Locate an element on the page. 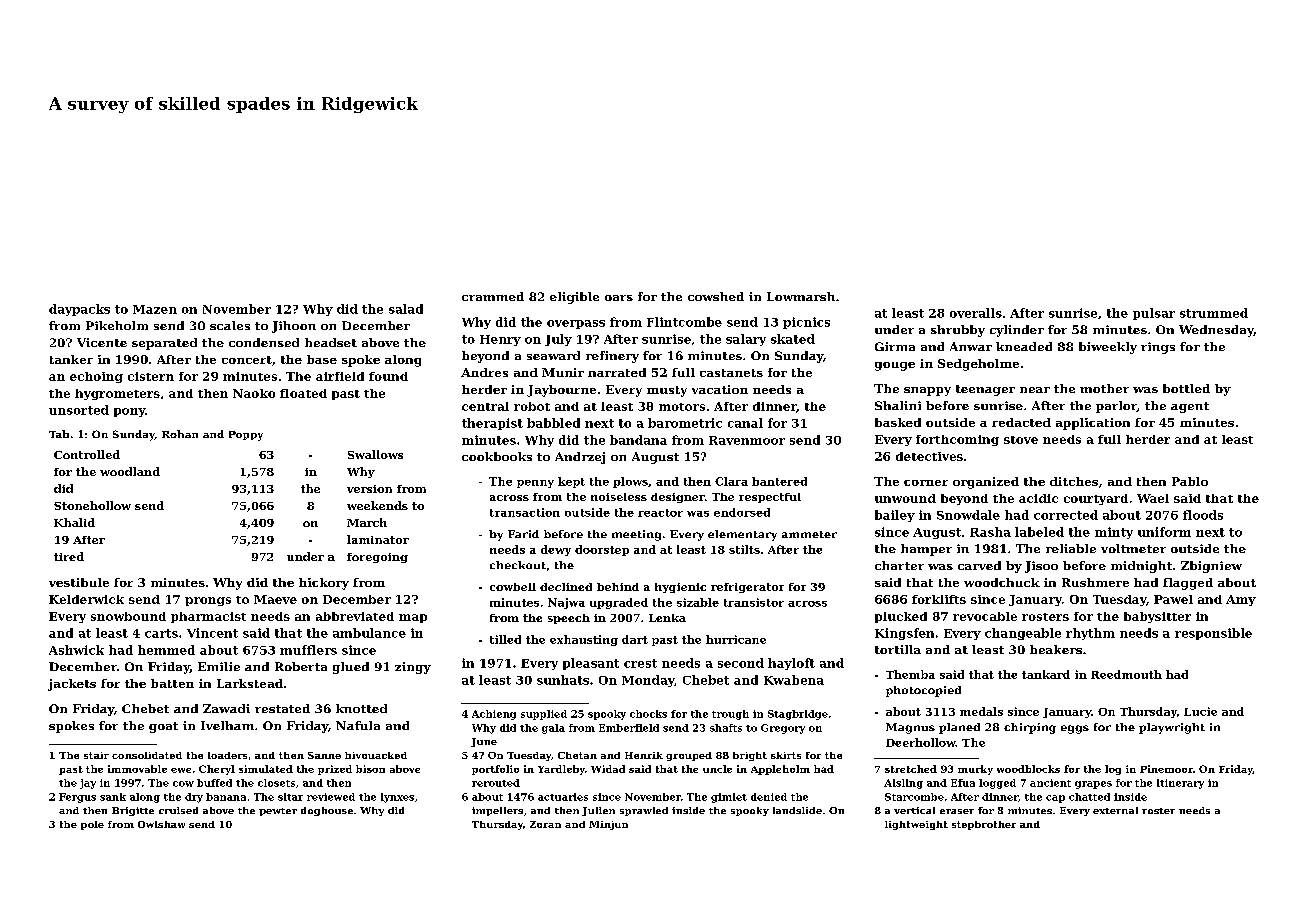  gala is located at coordinates (553, 729).
